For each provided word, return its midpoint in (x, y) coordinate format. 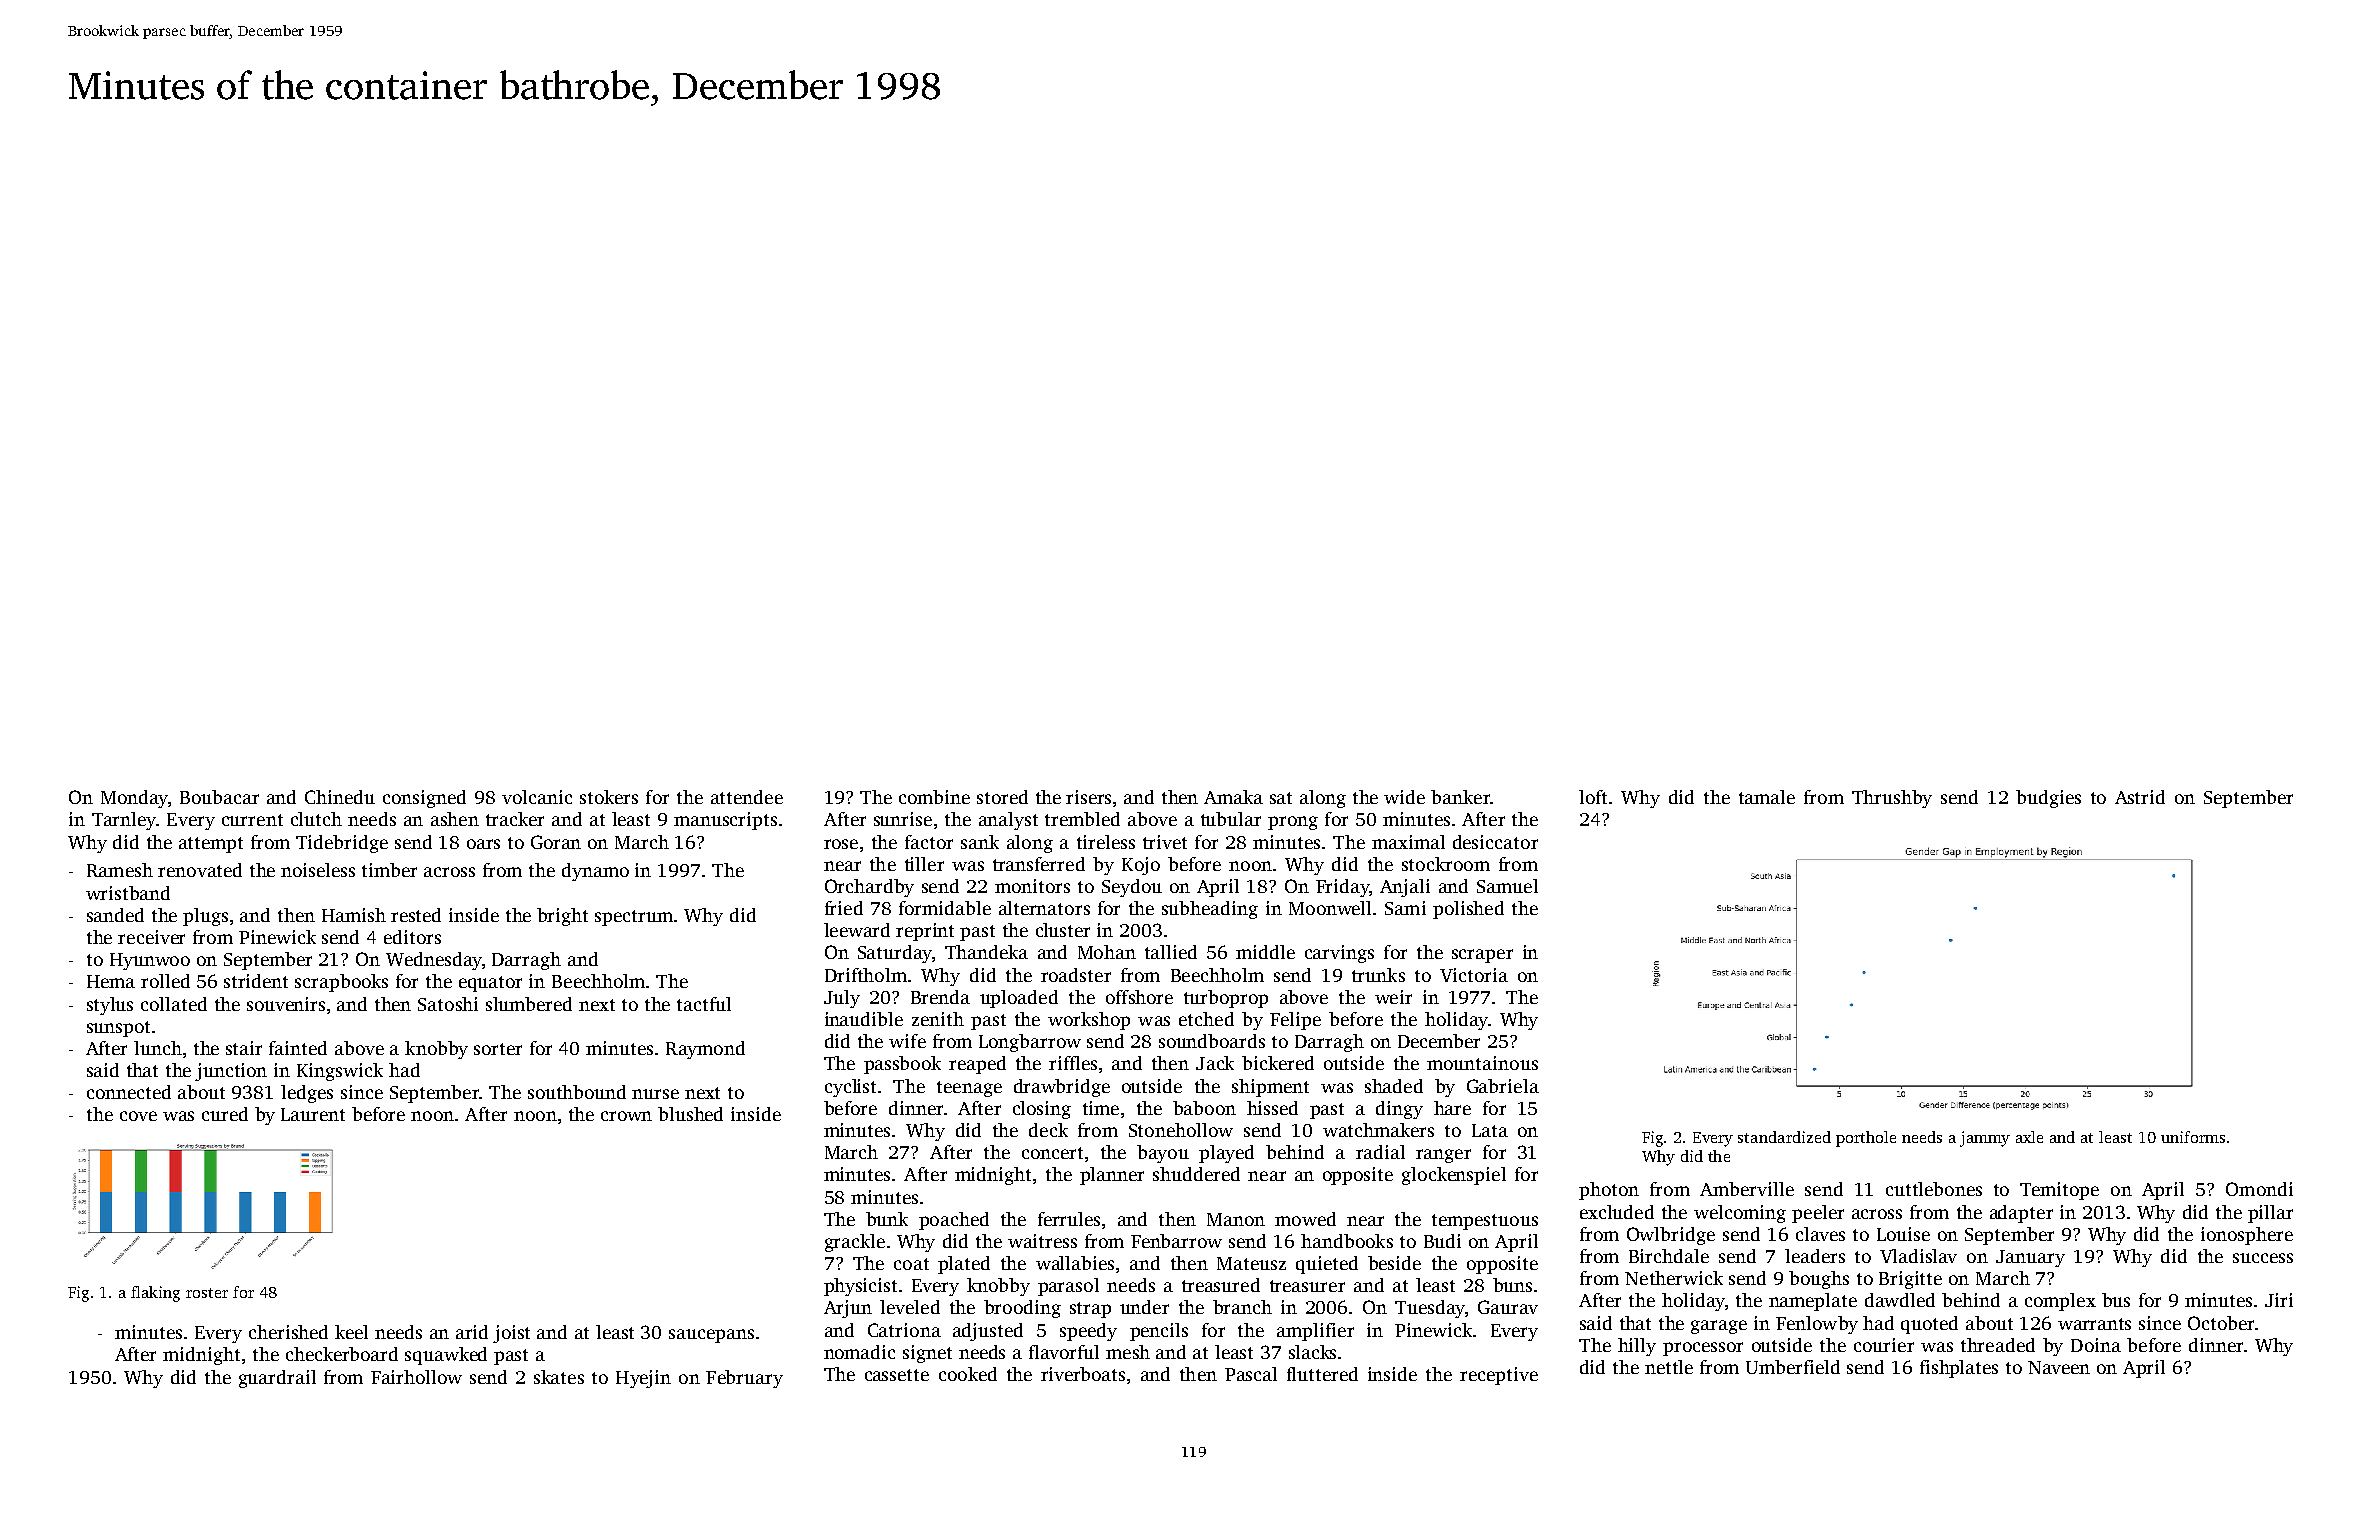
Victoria (1474, 975)
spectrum (634, 918)
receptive (1499, 1376)
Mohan (1107, 952)
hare (1452, 1108)
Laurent (313, 1114)
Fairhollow (416, 1377)
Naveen (2059, 1367)
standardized (1784, 1137)
